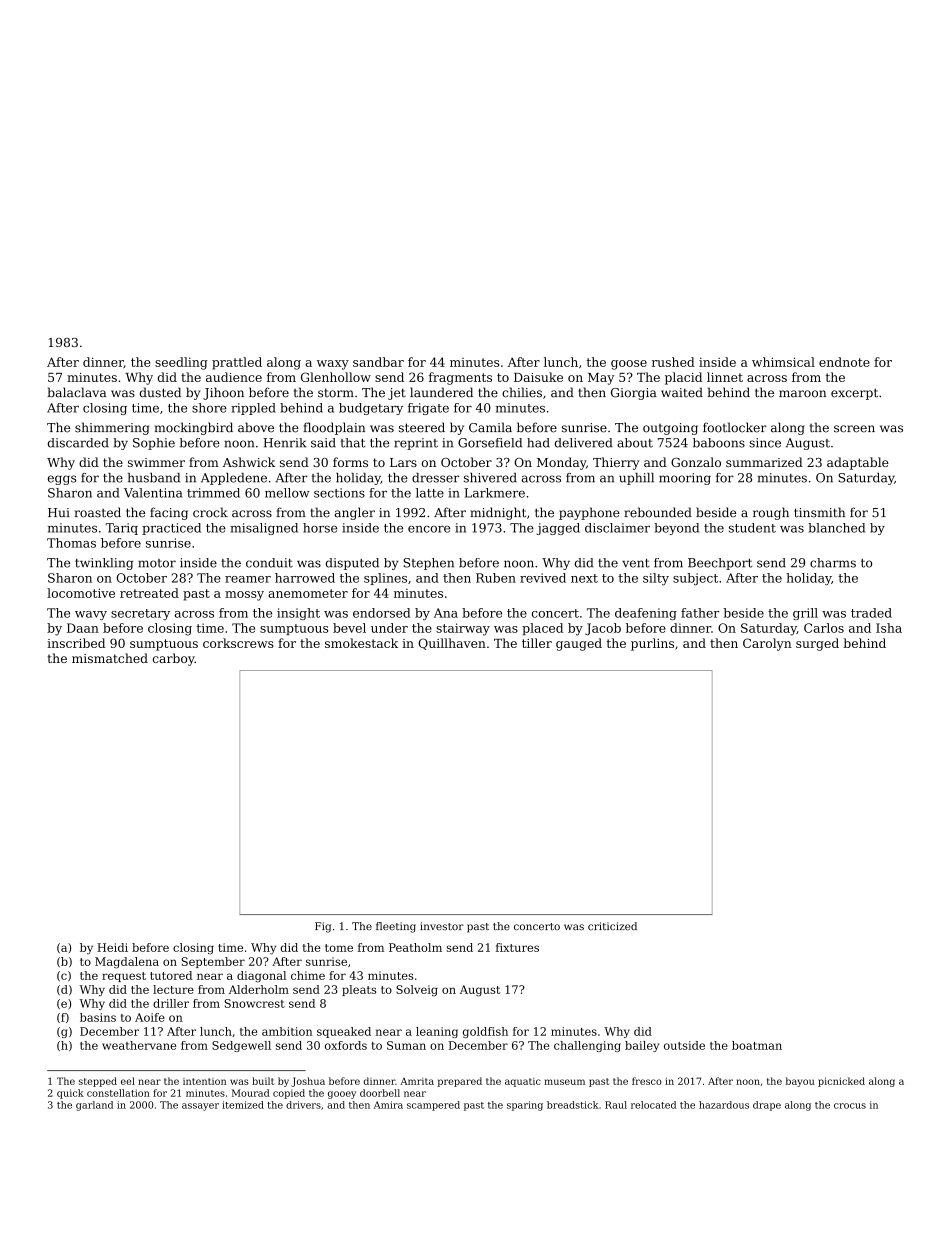 Image resolution: width=952 pixels, height=1233 pixels. Describe the element at coordinates (612, 926) in the page. I see `criticized` at that location.
